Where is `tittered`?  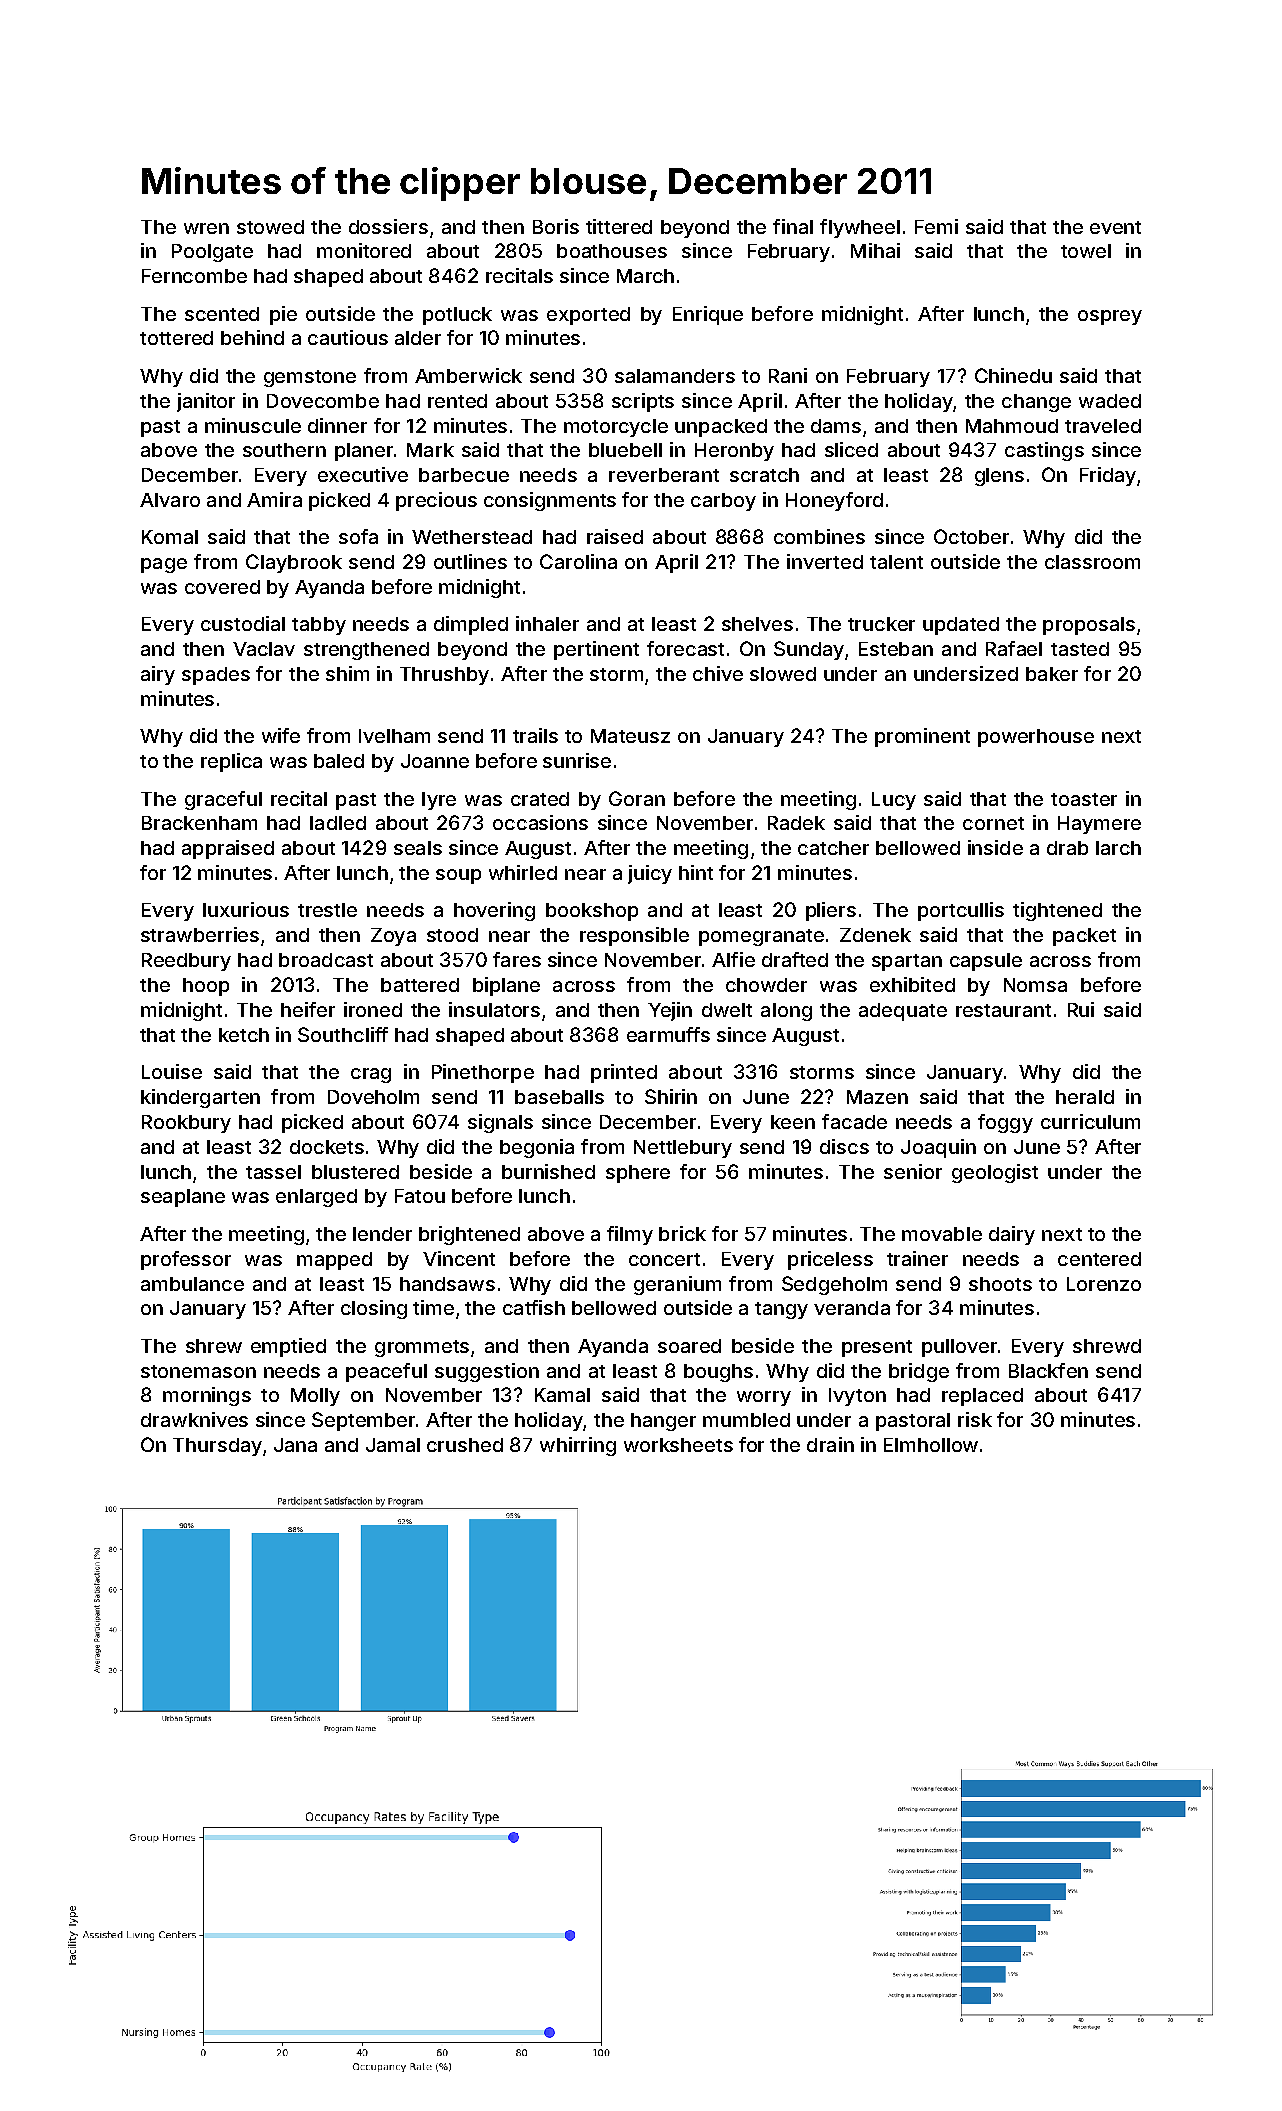 tittered is located at coordinates (619, 226).
